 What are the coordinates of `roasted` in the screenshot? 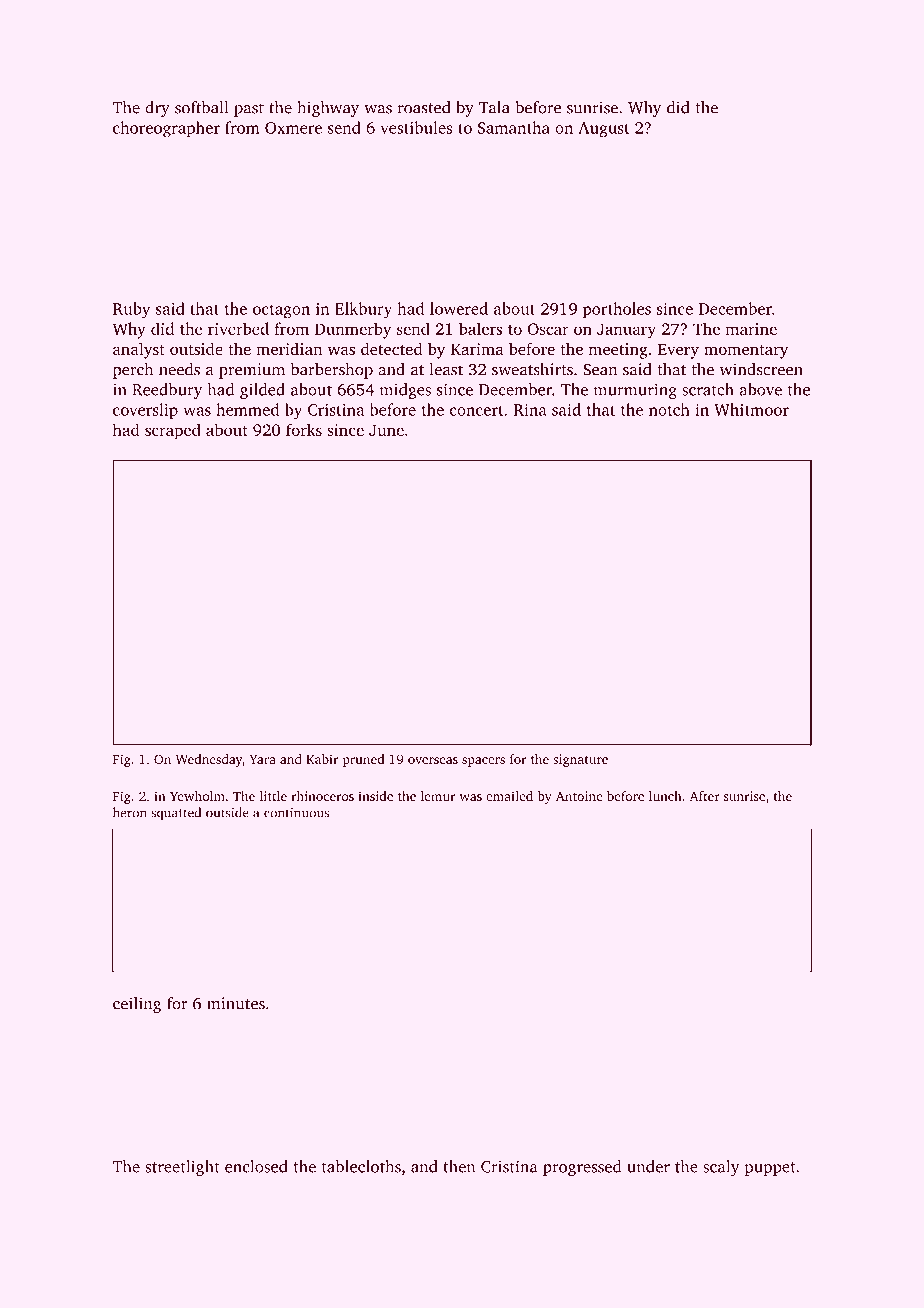 It's located at (424, 107).
